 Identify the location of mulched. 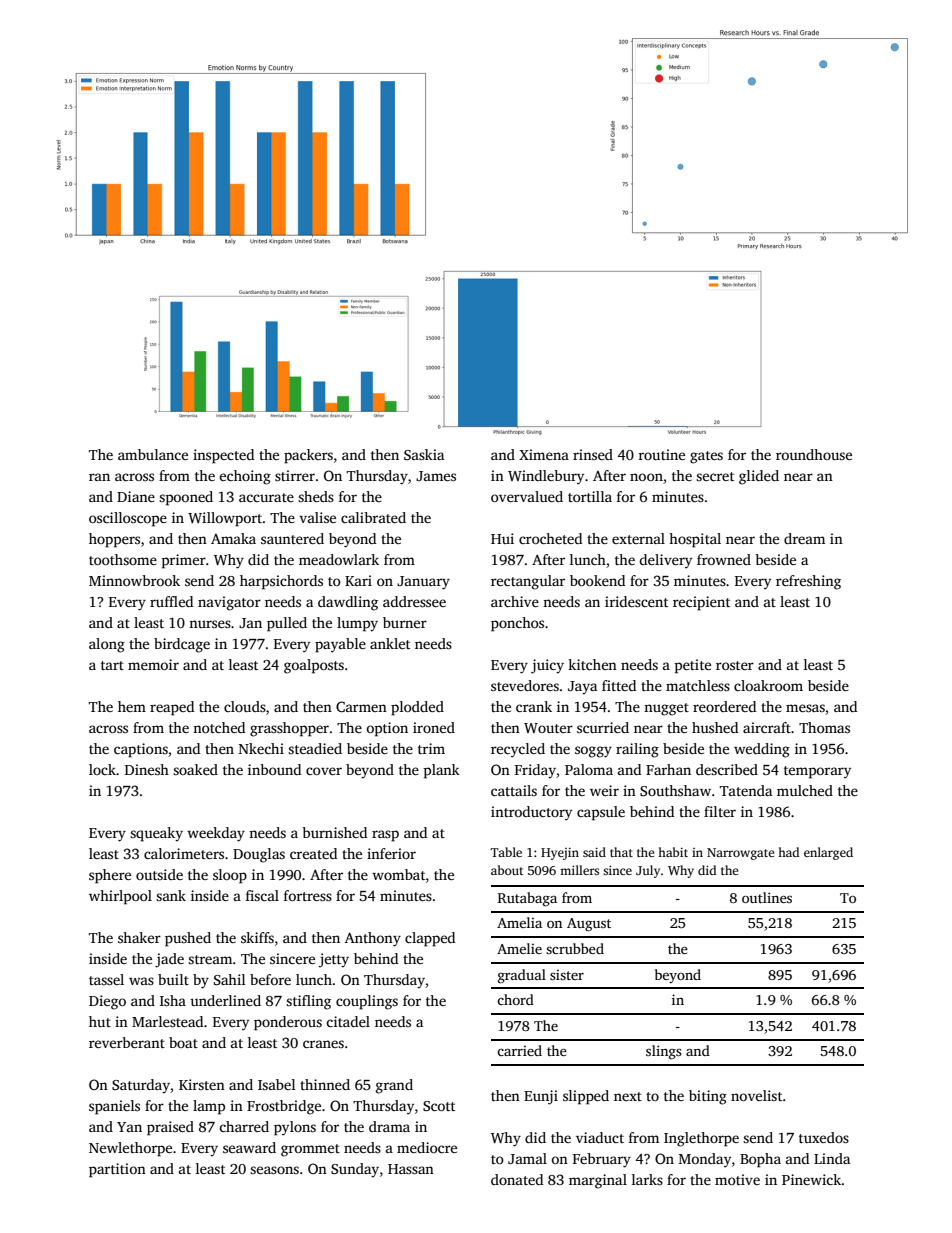
(805, 790).
